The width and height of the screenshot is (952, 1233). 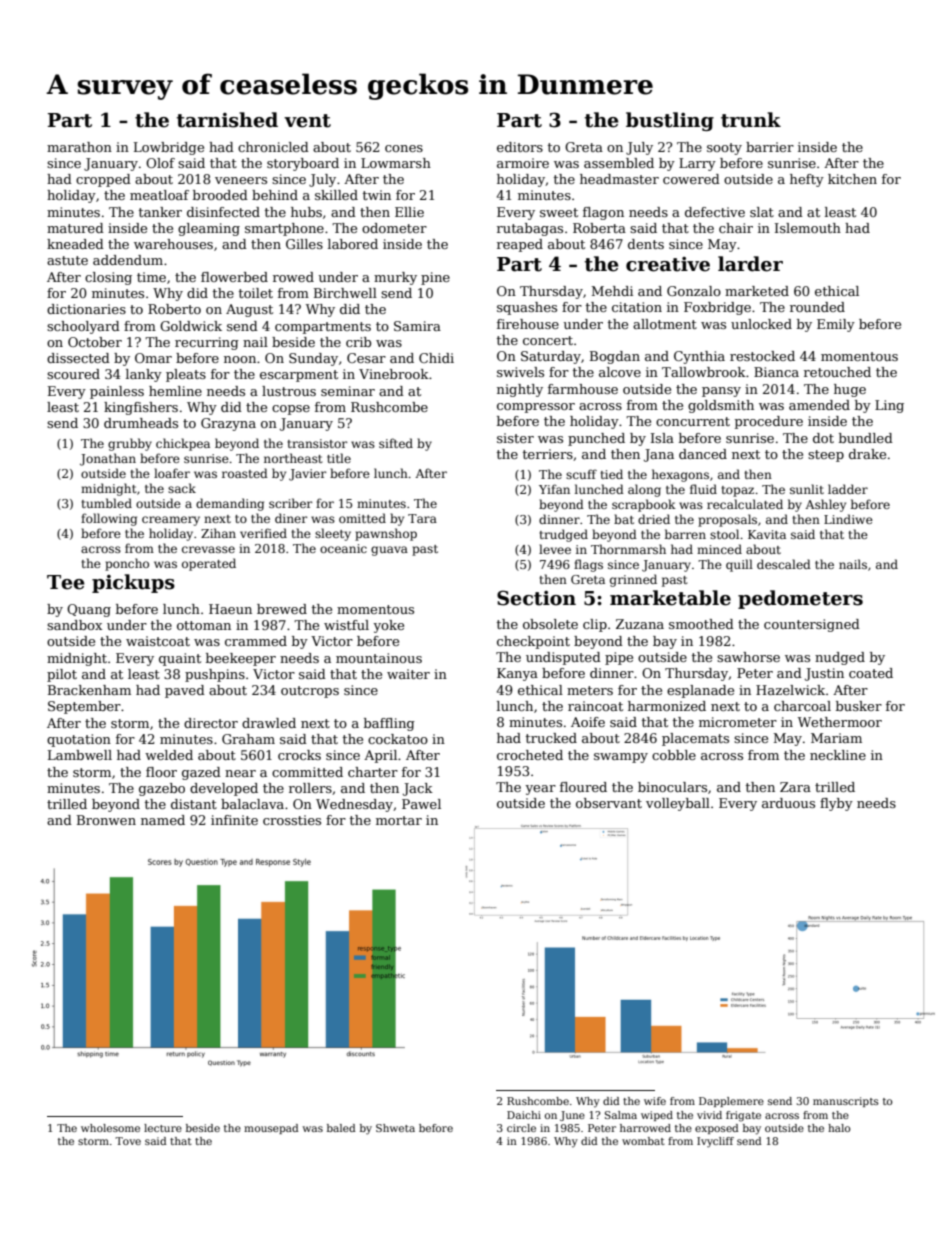 I want to click on Tove, so click(x=128, y=1141).
